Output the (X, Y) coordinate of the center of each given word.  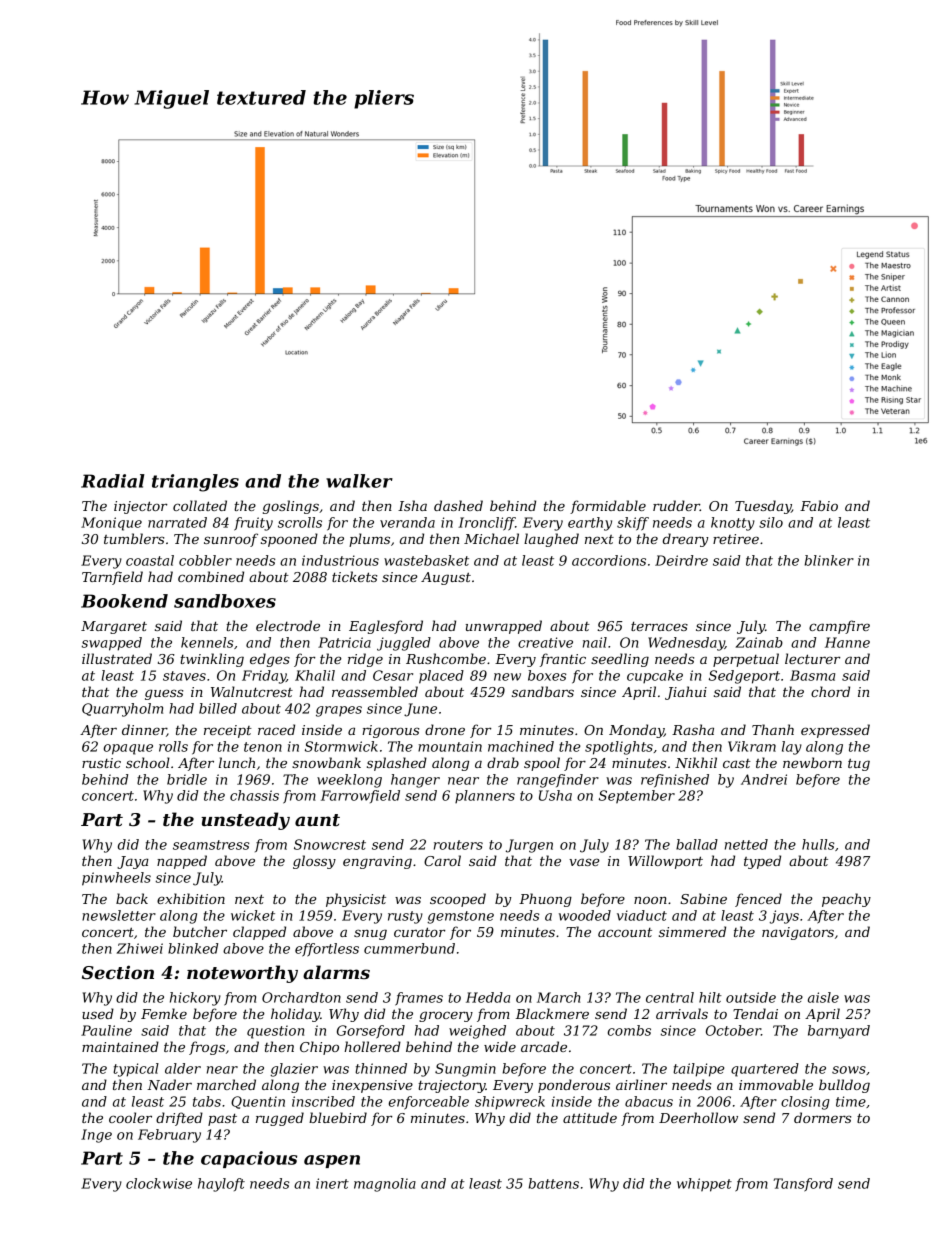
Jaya (133, 862)
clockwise (159, 1183)
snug (370, 934)
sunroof (231, 540)
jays (784, 917)
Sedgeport (744, 677)
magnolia (385, 1185)
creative (545, 642)
